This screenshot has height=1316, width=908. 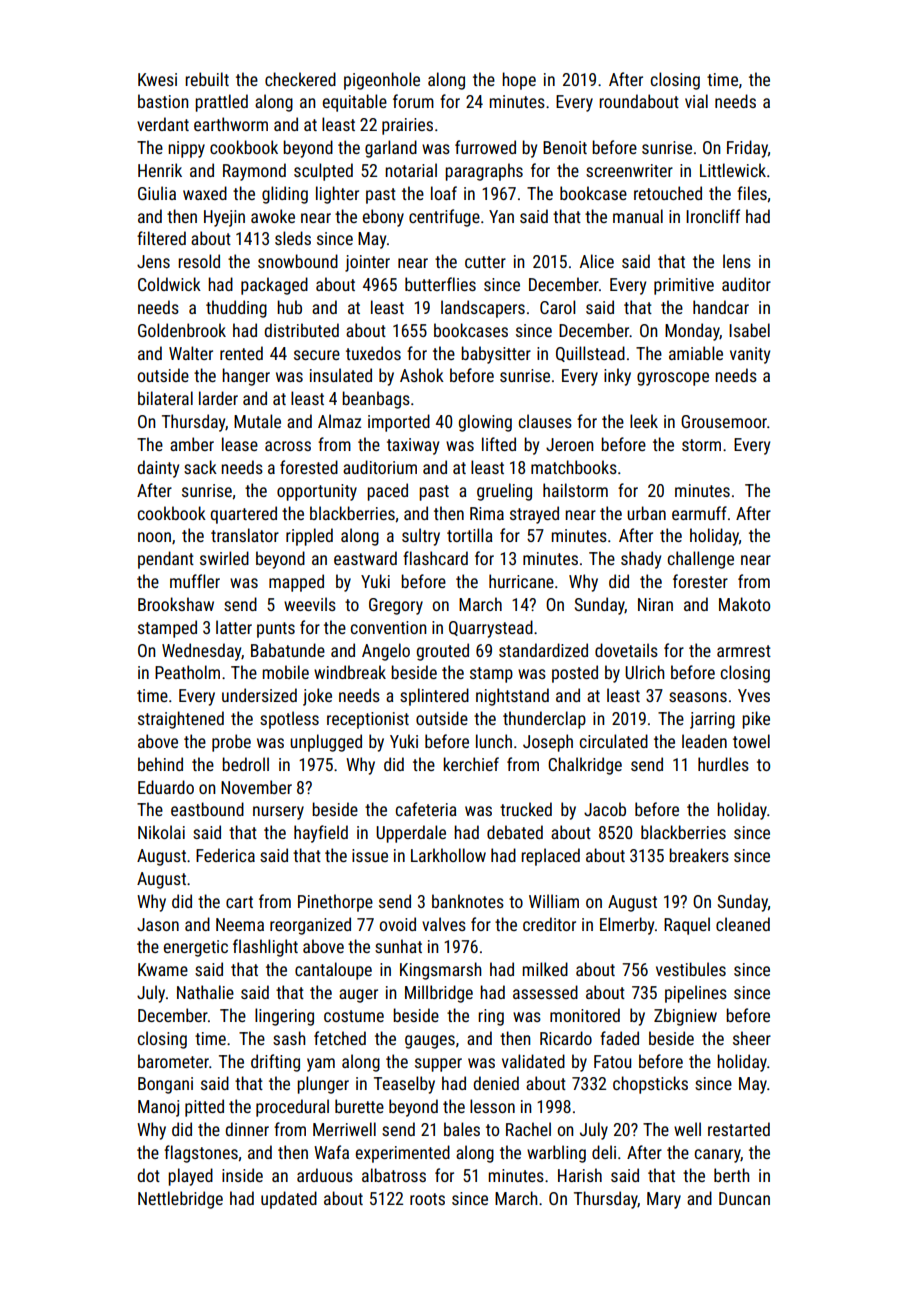 I want to click on reorganized, so click(x=310, y=926).
